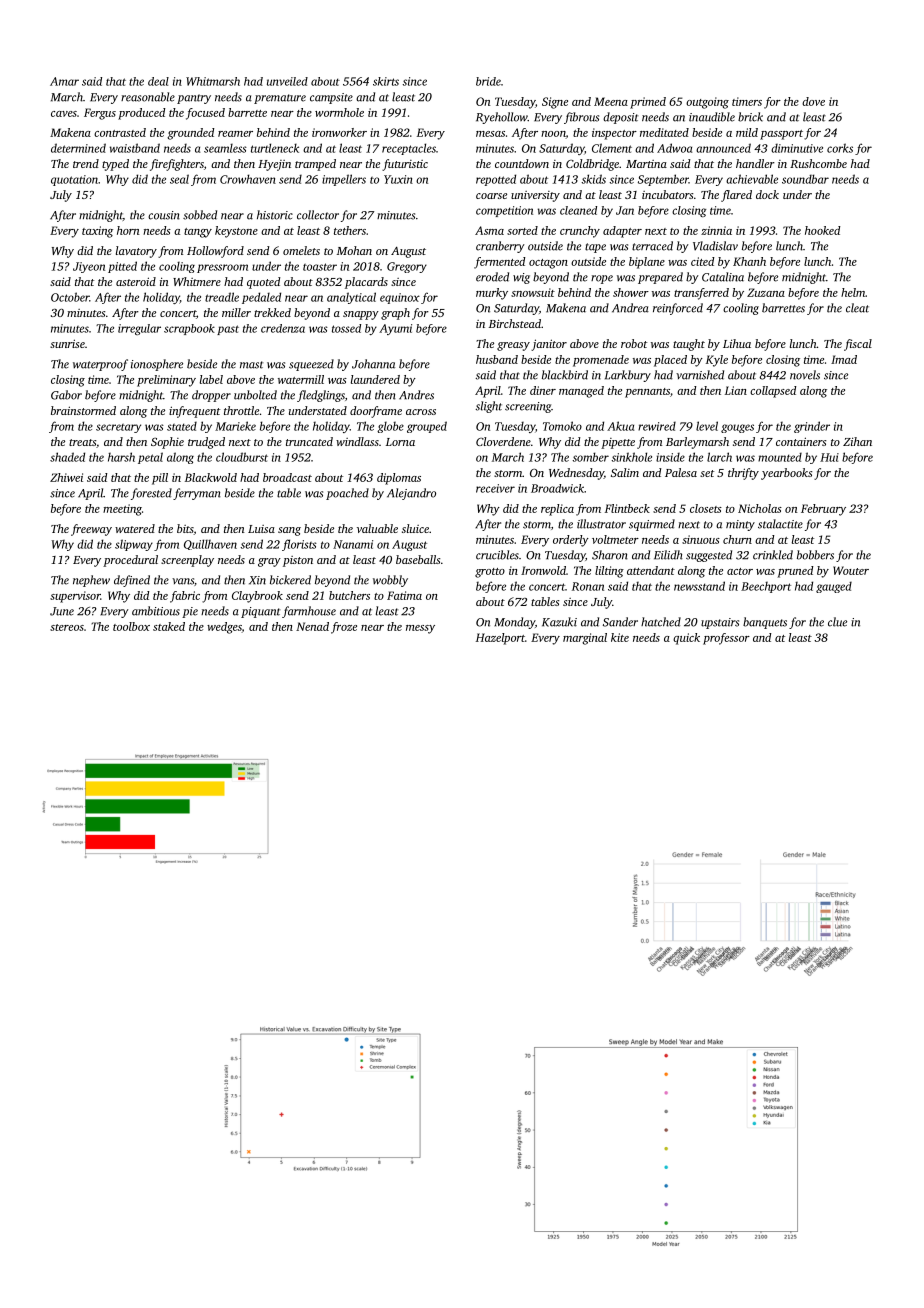 This screenshot has width=924, height=1308. Describe the element at coordinates (131, 626) in the screenshot. I see `toolbox` at that location.
